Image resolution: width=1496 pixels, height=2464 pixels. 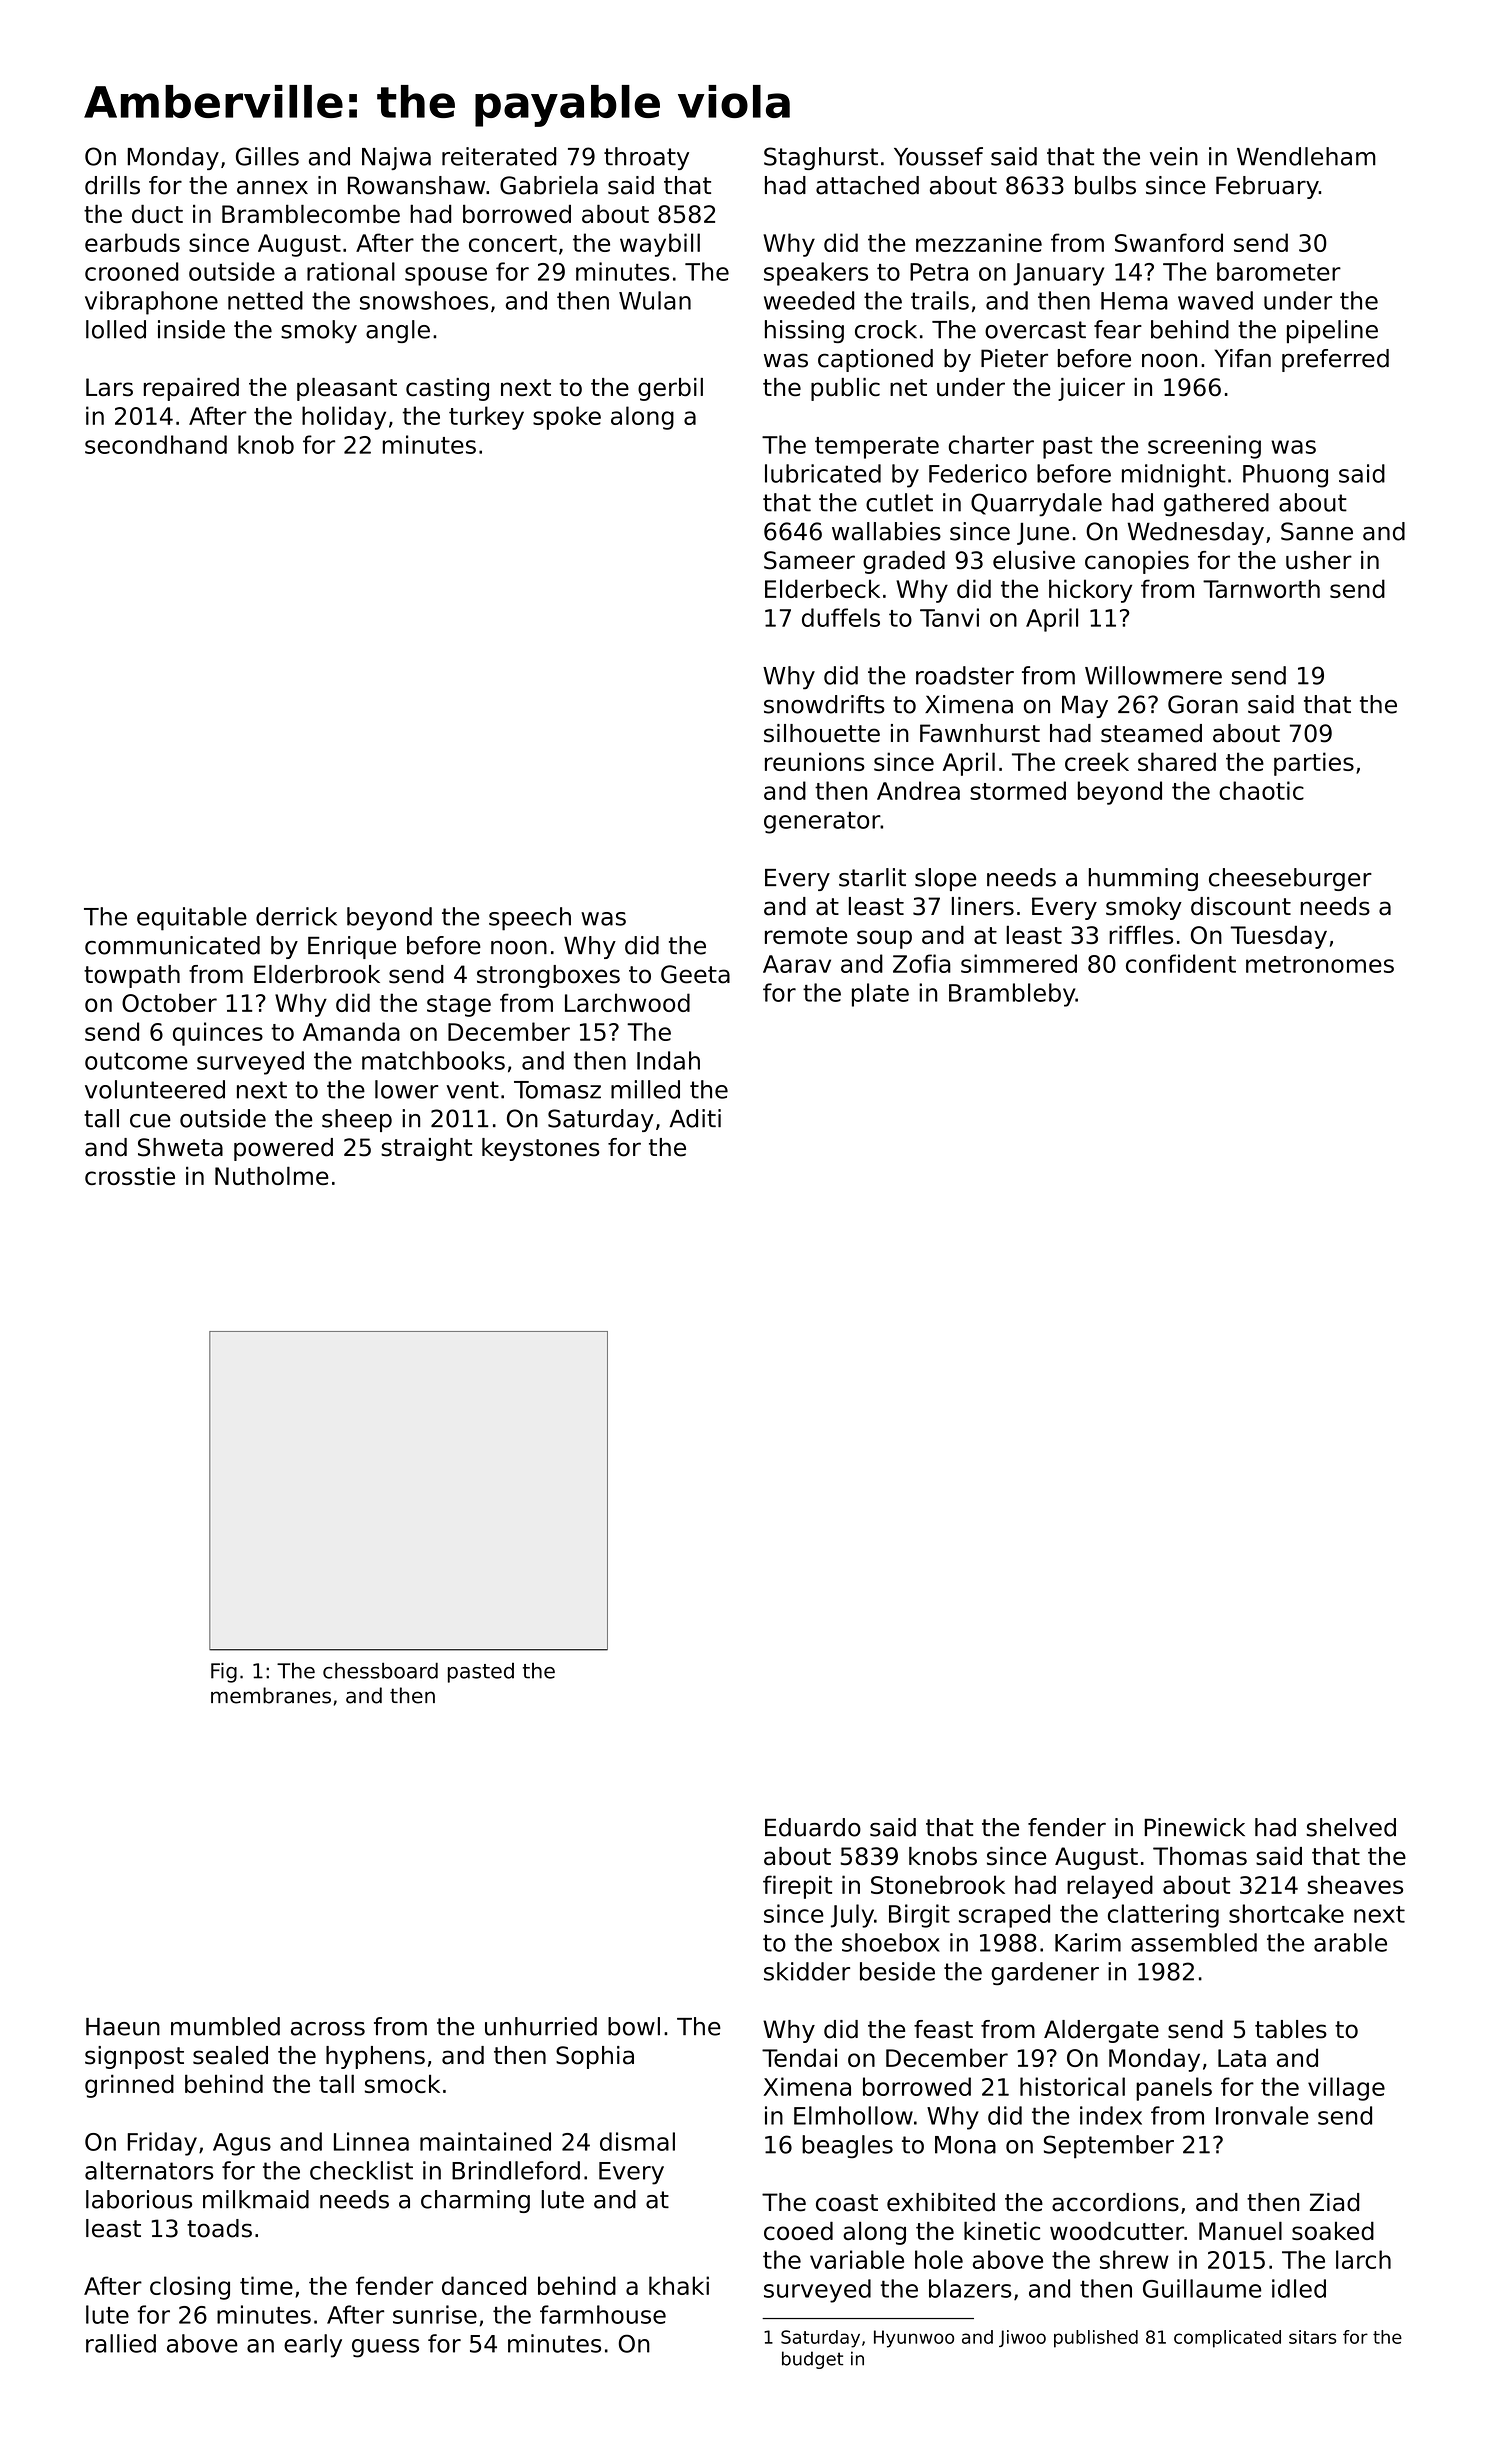 I want to click on Najwa, so click(x=396, y=158).
